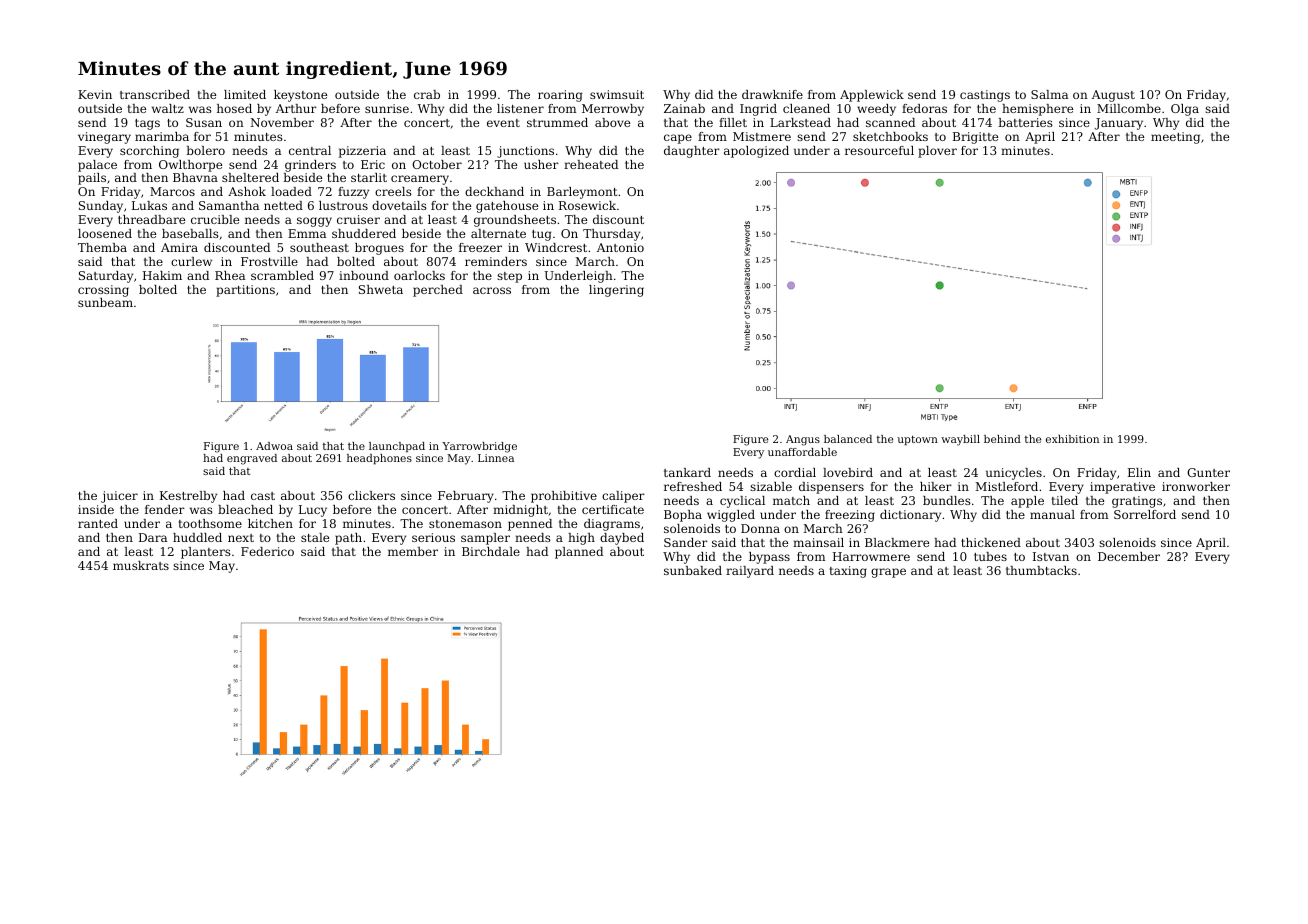 This page has width=1308, height=924. Describe the element at coordinates (206, 553) in the page. I see `planters` at that location.
